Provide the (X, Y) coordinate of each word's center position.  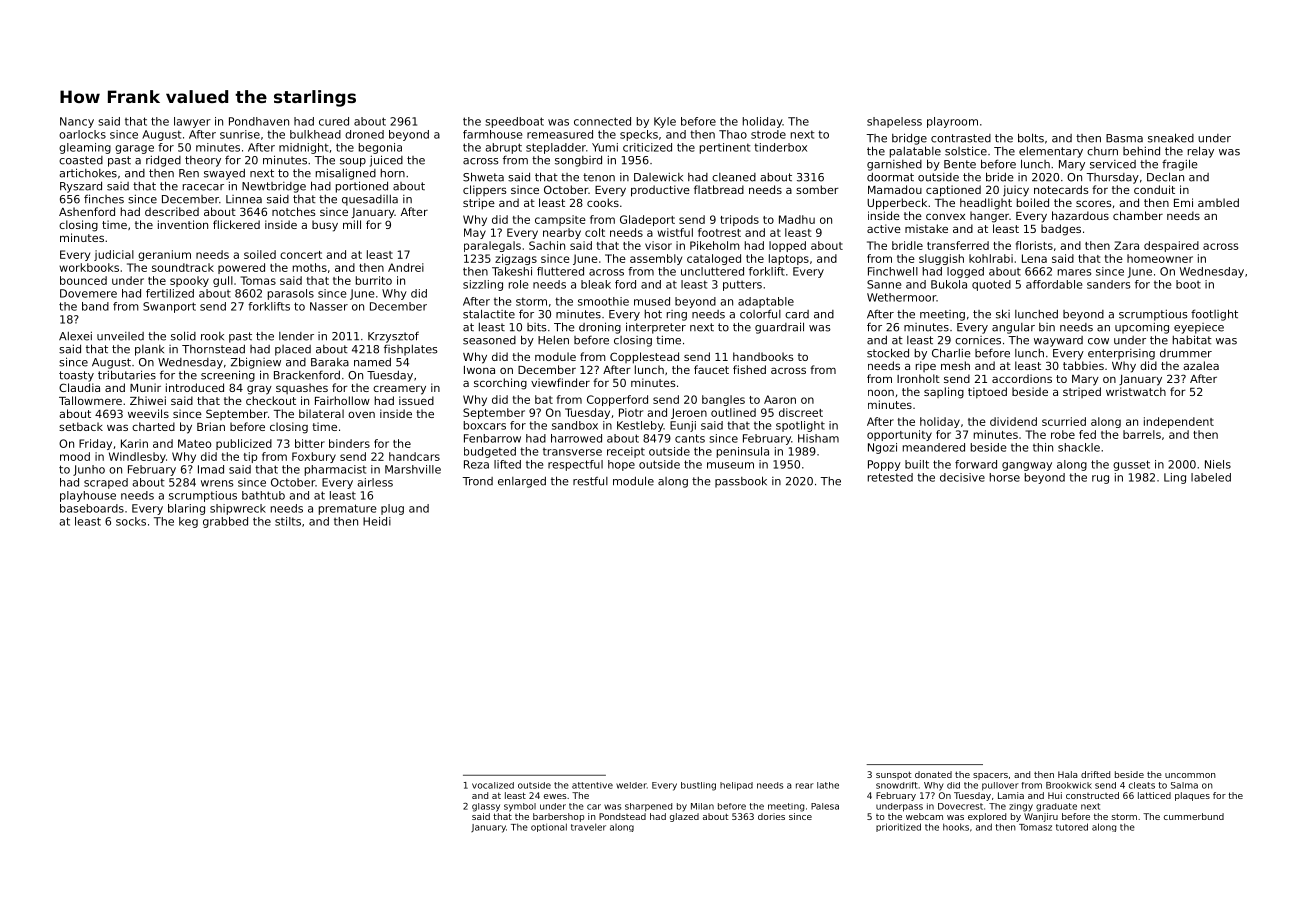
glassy (486, 807)
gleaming (85, 148)
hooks (956, 827)
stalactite (489, 314)
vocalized (493, 785)
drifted (1095, 774)
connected (602, 121)
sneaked (1171, 138)
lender (296, 336)
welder (631, 785)
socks (131, 521)
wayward (1058, 341)
